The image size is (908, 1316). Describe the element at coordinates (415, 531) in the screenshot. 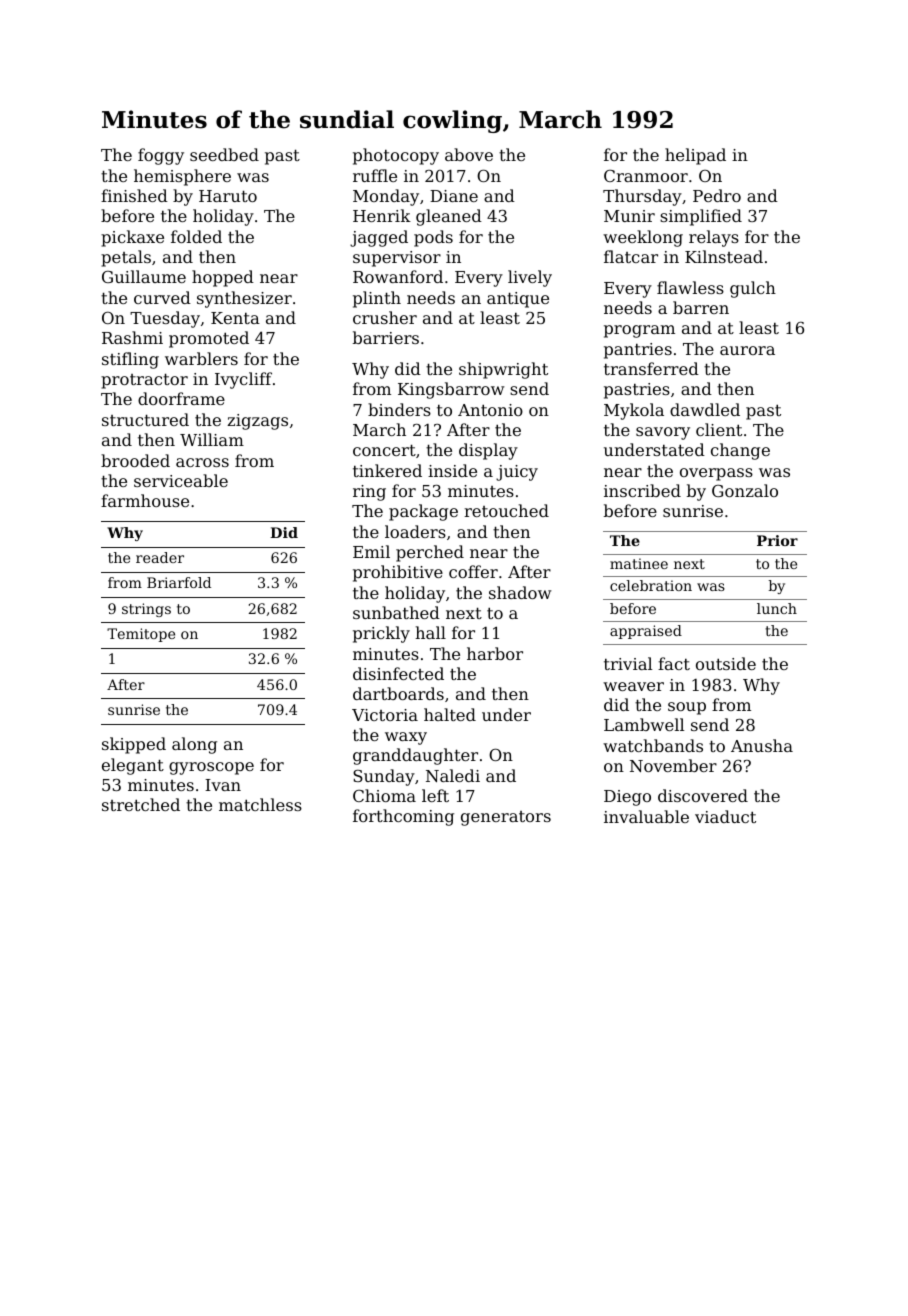

I see `loaders` at that location.
